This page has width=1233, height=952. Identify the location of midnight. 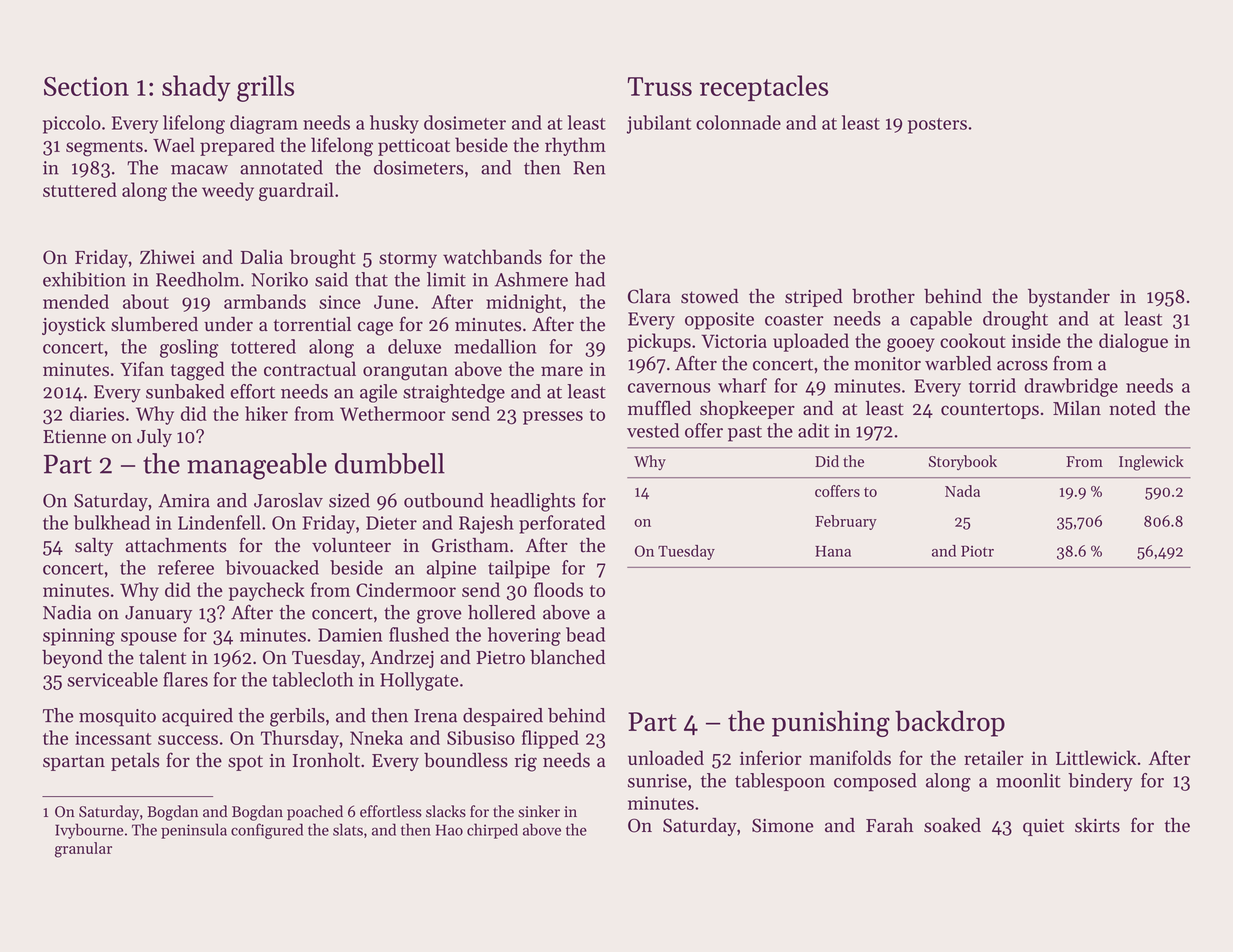
(524, 303).
